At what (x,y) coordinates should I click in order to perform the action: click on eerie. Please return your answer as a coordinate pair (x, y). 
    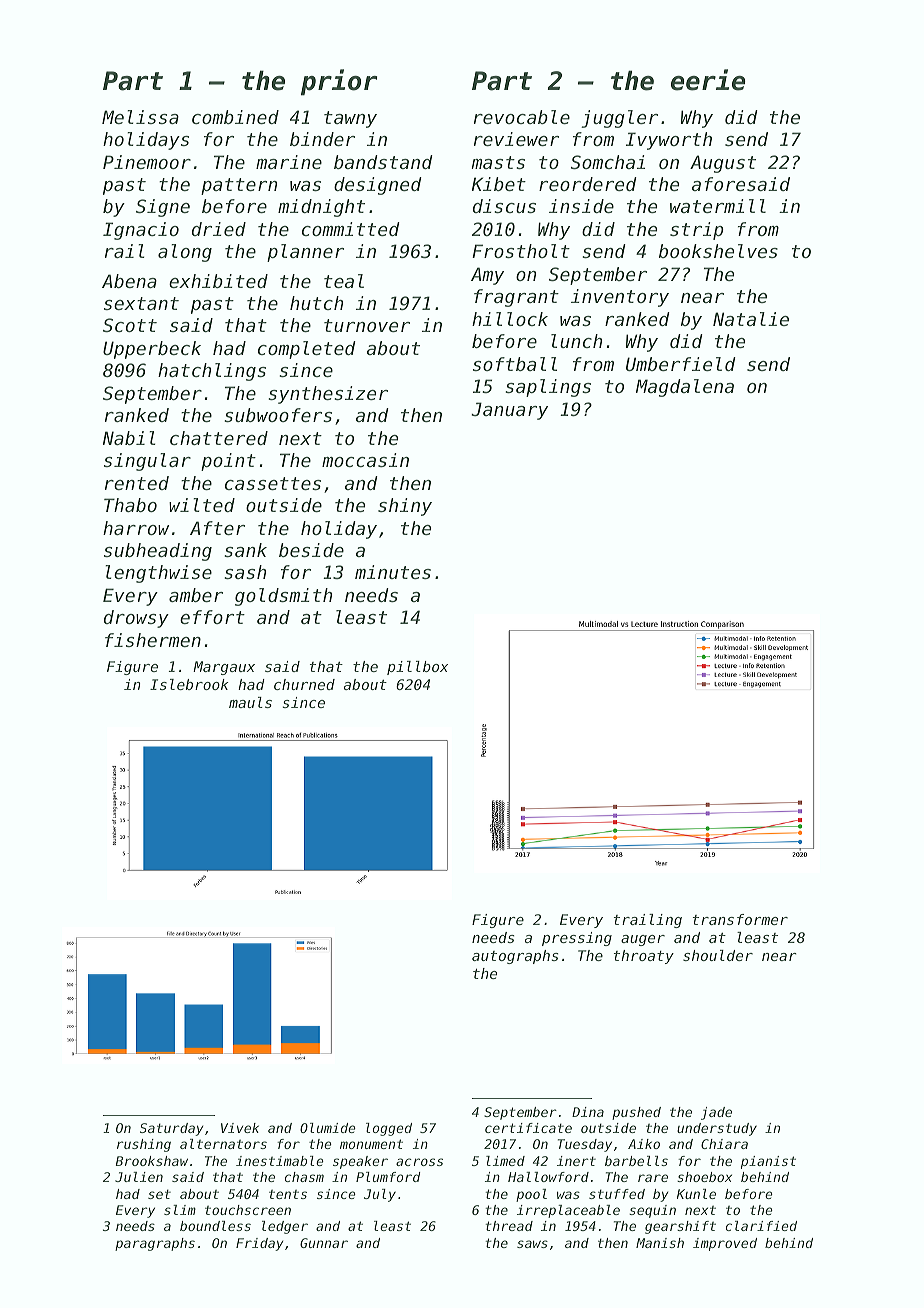
    Looking at the image, I should click on (708, 80).
